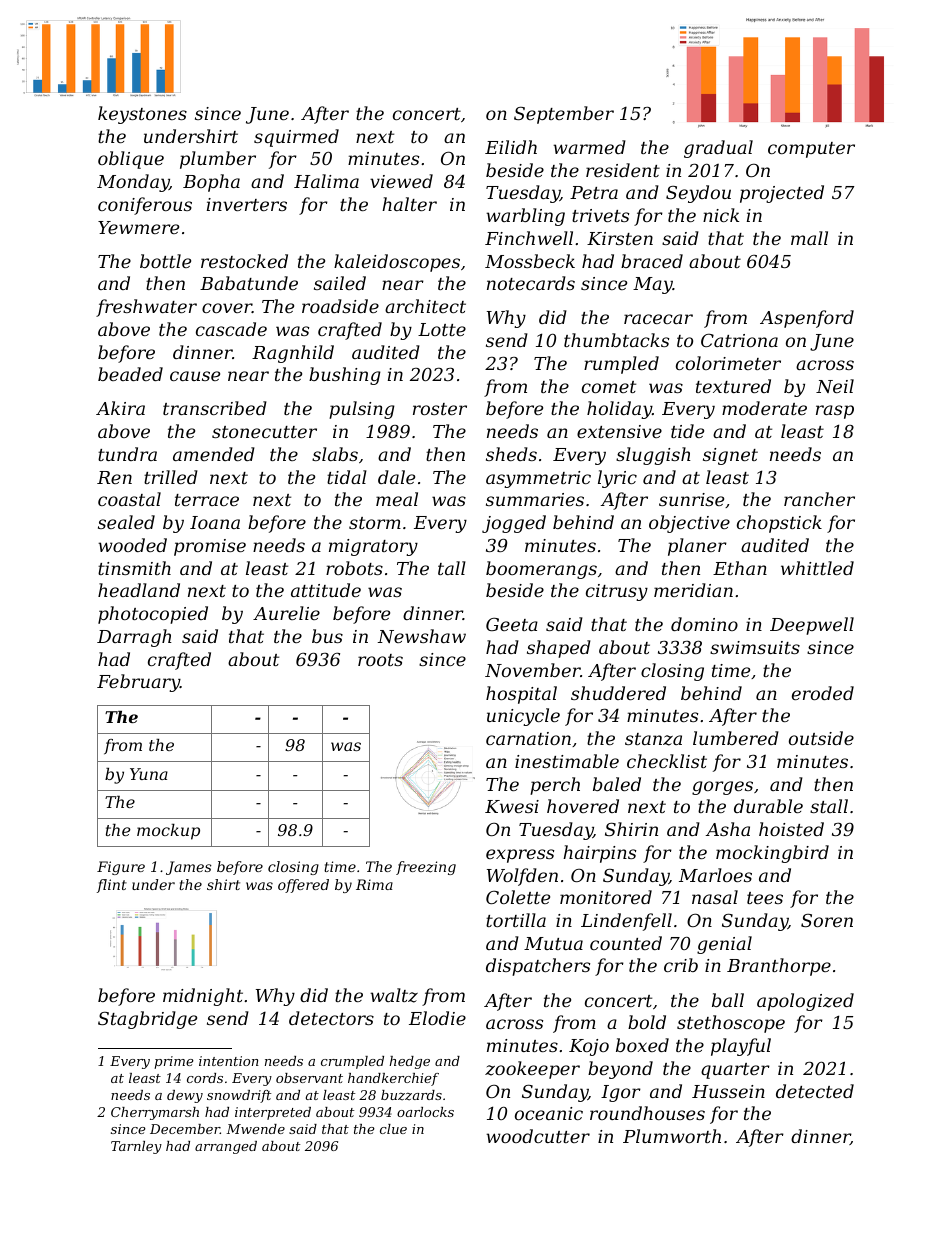 This screenshot has width=952, height=1233. I want to click on eroded, so click(823, 693).
